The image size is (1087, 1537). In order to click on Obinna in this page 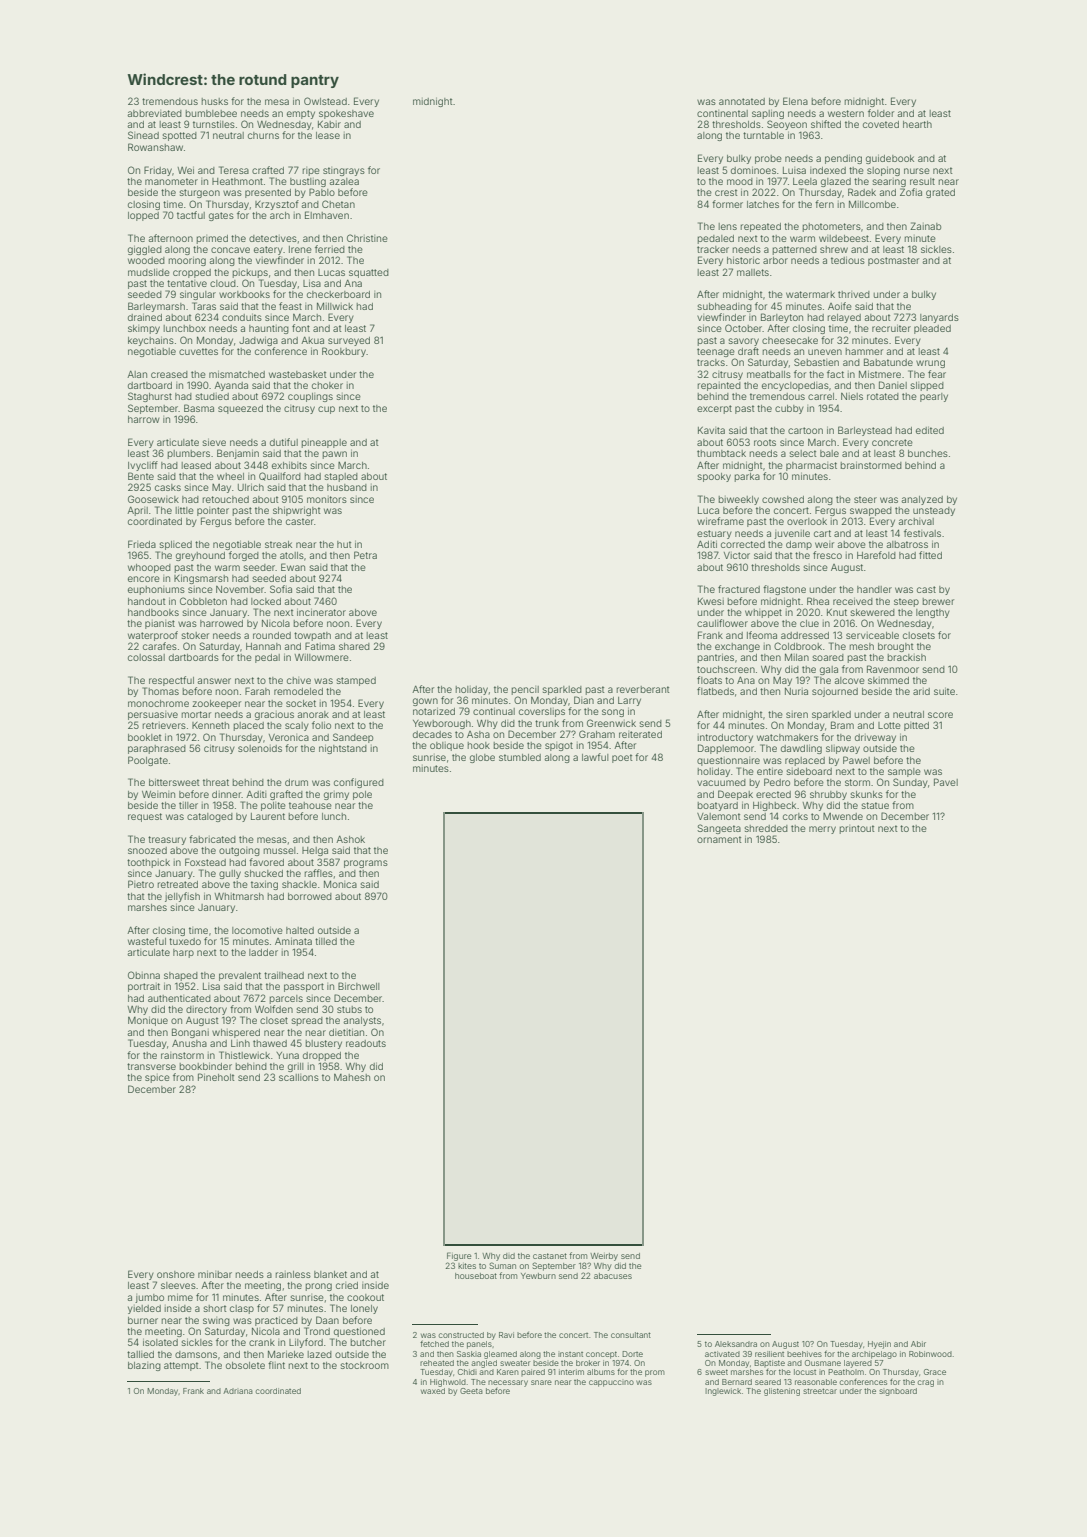, I will do `click(144, 975)`.
